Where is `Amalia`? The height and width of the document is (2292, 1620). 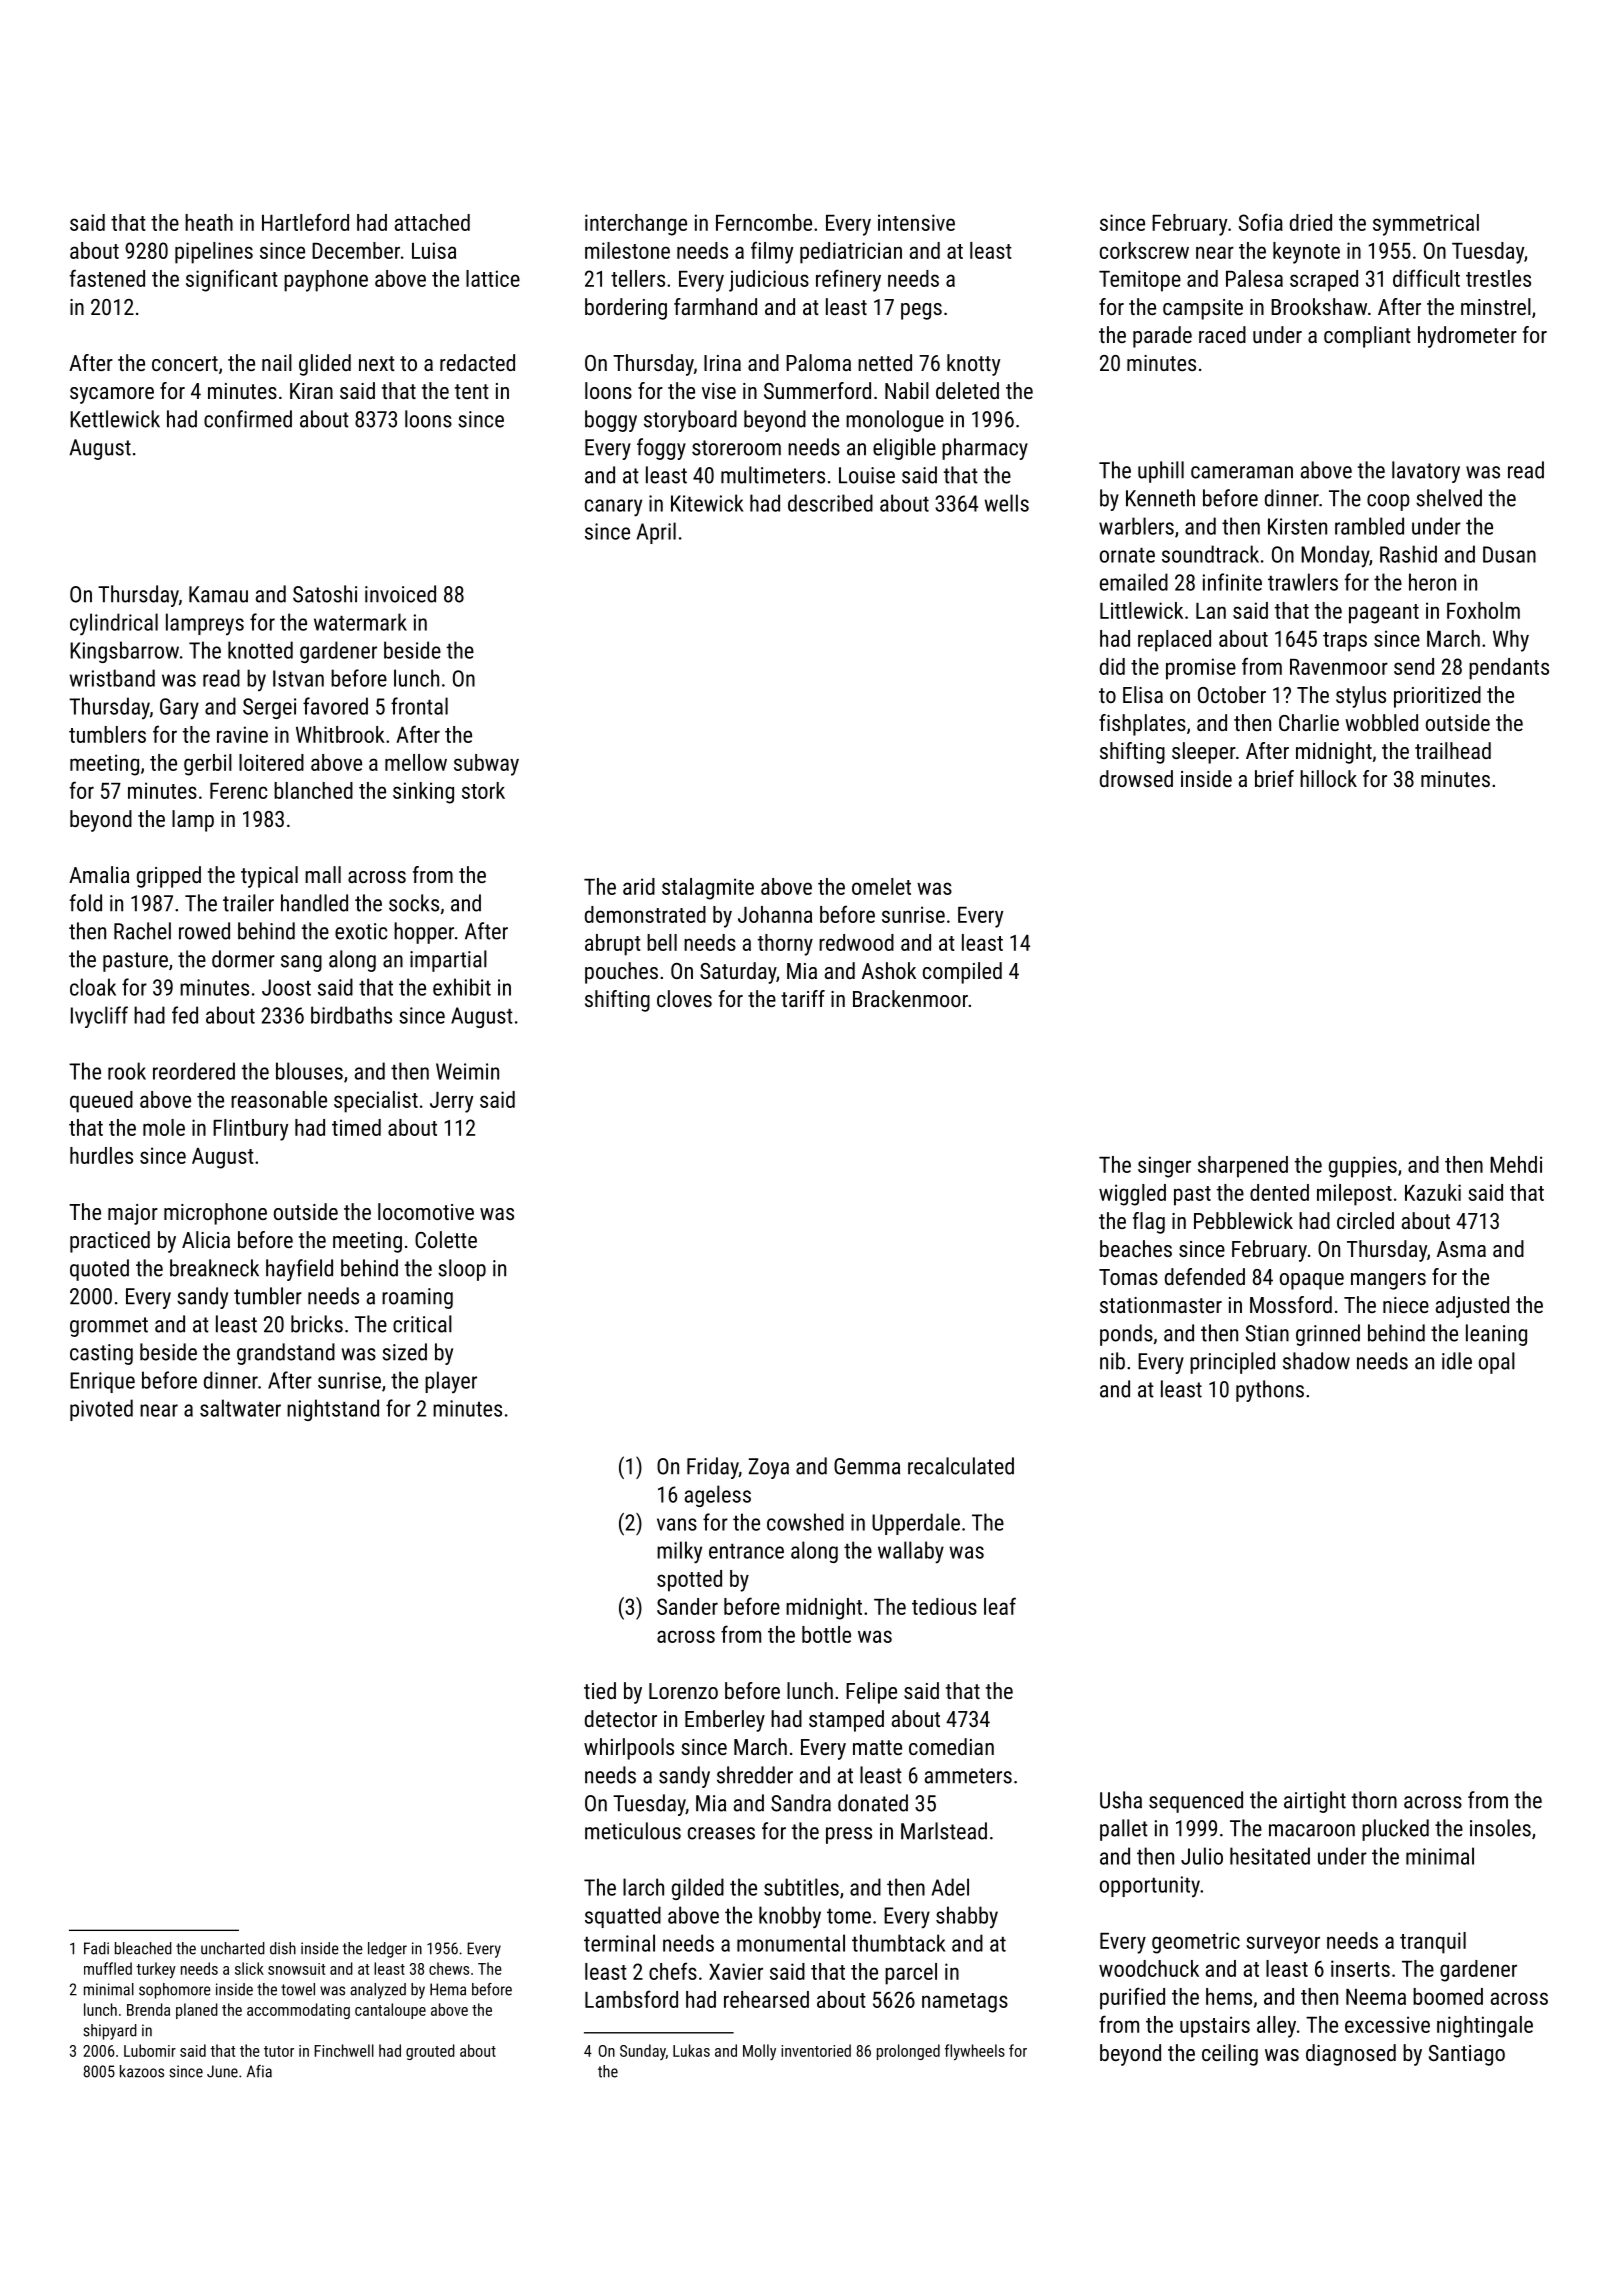 Amalia is located at coordinates (99, 874).
